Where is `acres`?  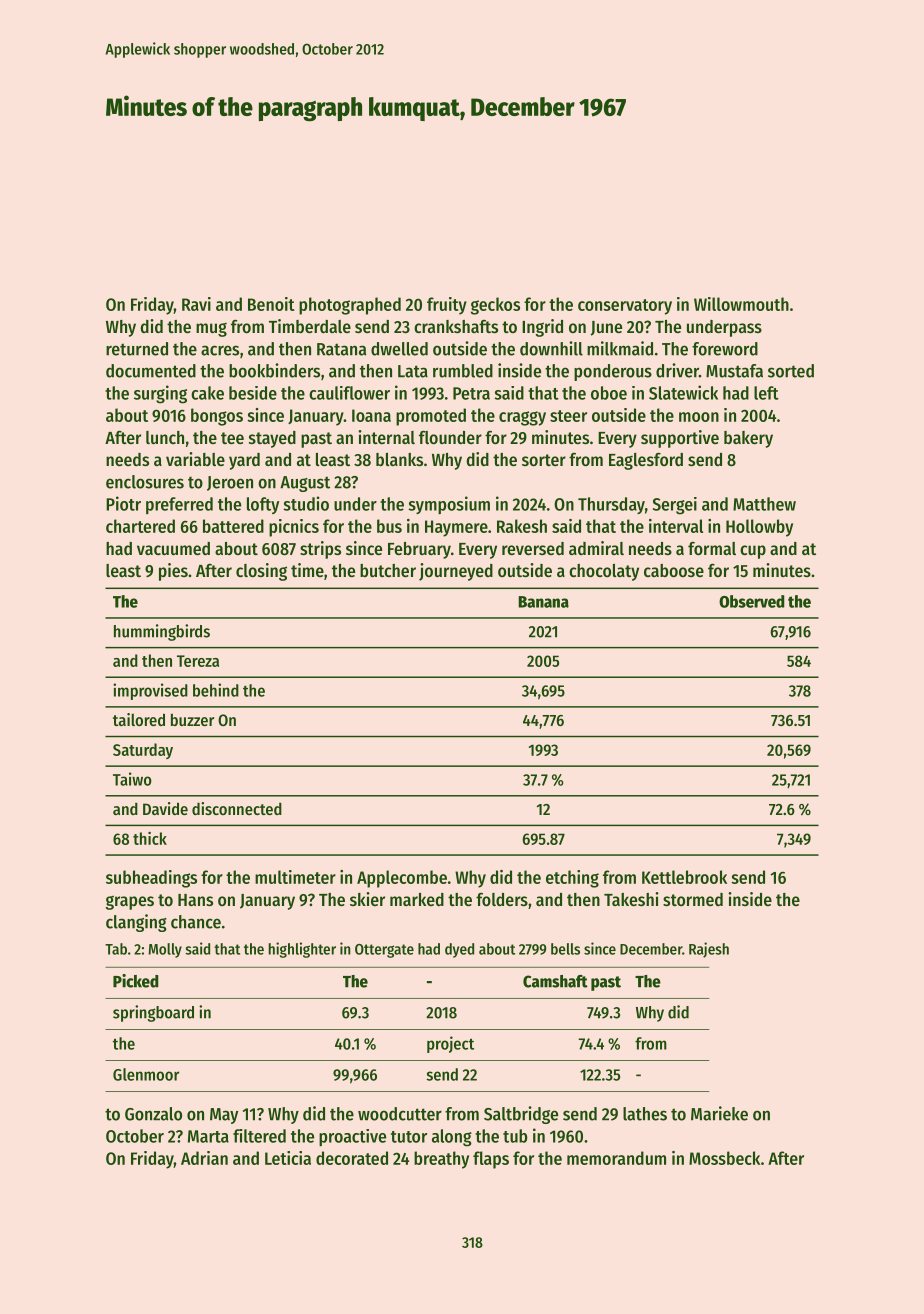
acres is located at coordinates (220, 350).
